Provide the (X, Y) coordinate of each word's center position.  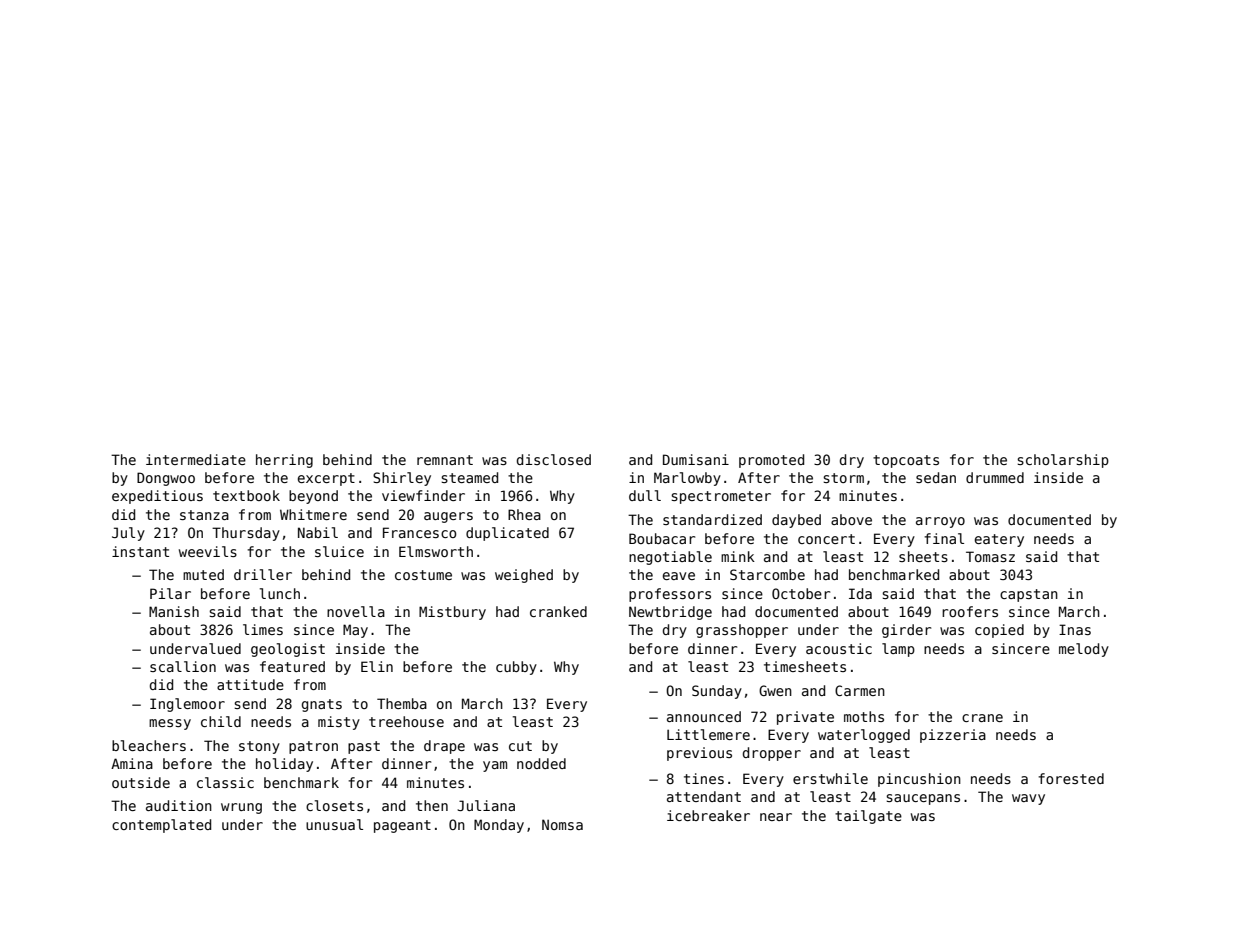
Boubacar (662, 538)
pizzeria (953, 736)
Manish (174, 611)
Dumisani (696, 459)
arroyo (940, 522)
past (364, 747)
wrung (241, 808)
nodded (541, 763)
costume (423, 575)
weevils (208, 551)
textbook (246, 495)
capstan (1029, 595)
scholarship (1063, 461)
